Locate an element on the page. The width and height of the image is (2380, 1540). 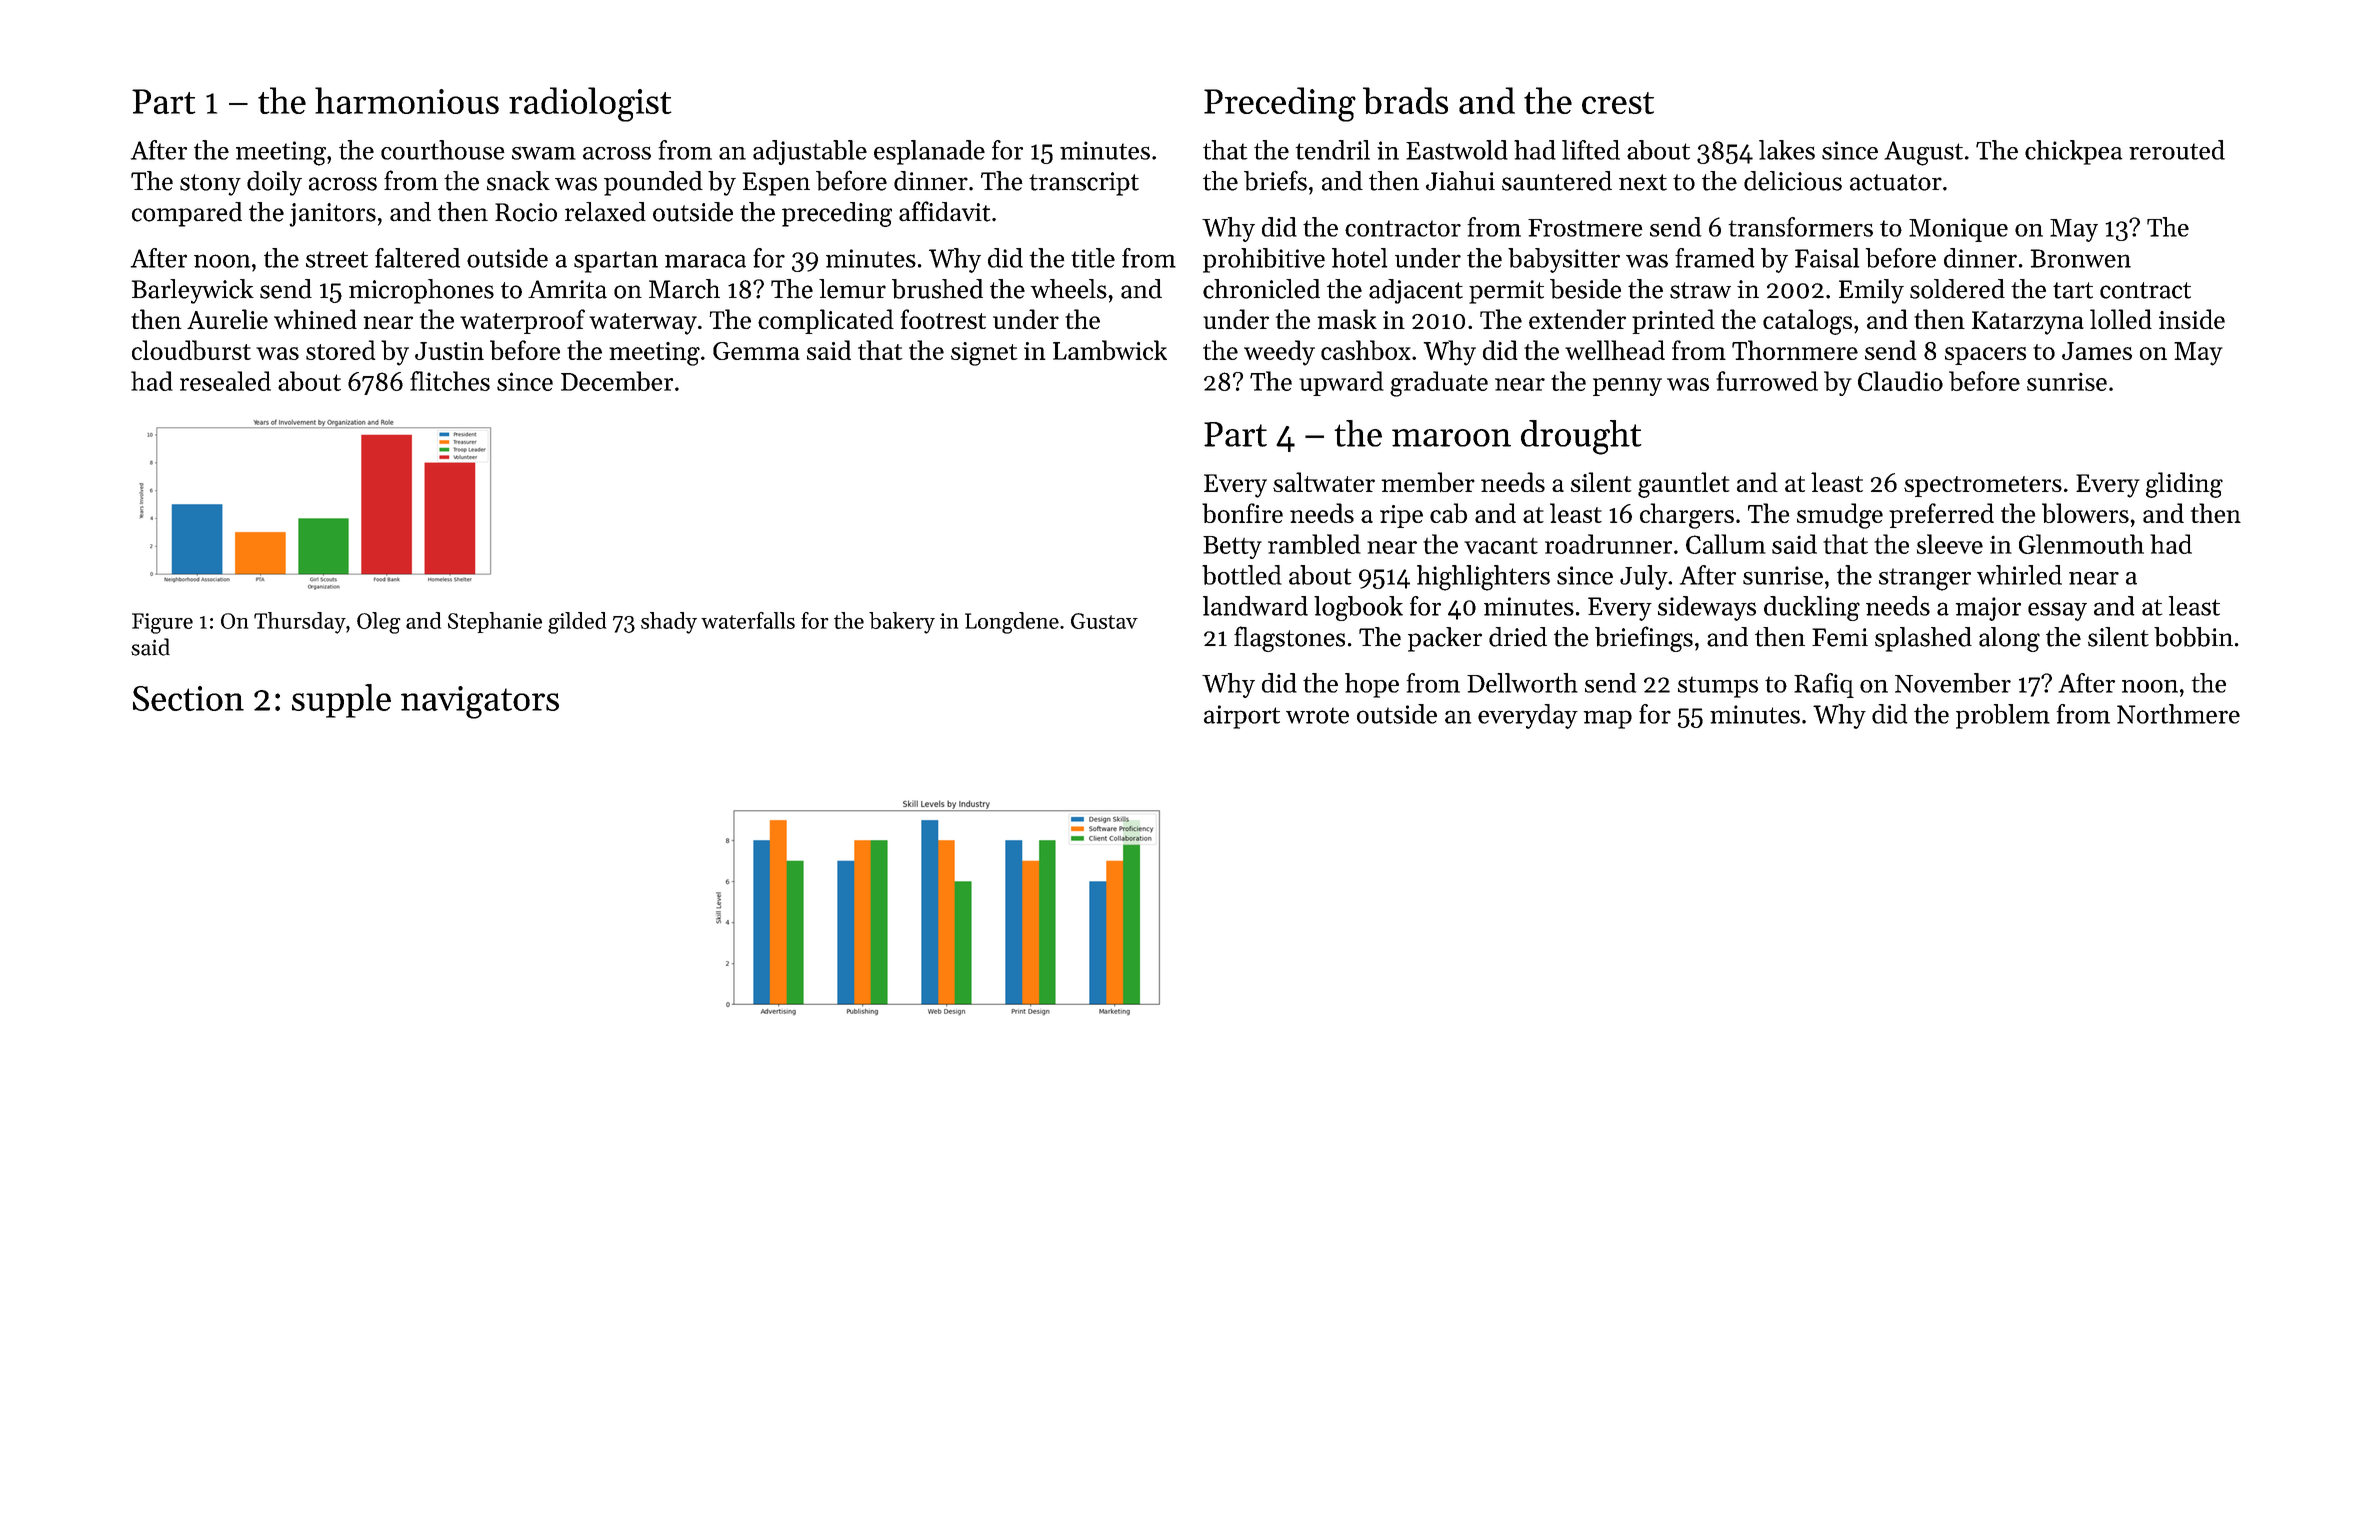
harmonious is located at coordinates (407, 100).
